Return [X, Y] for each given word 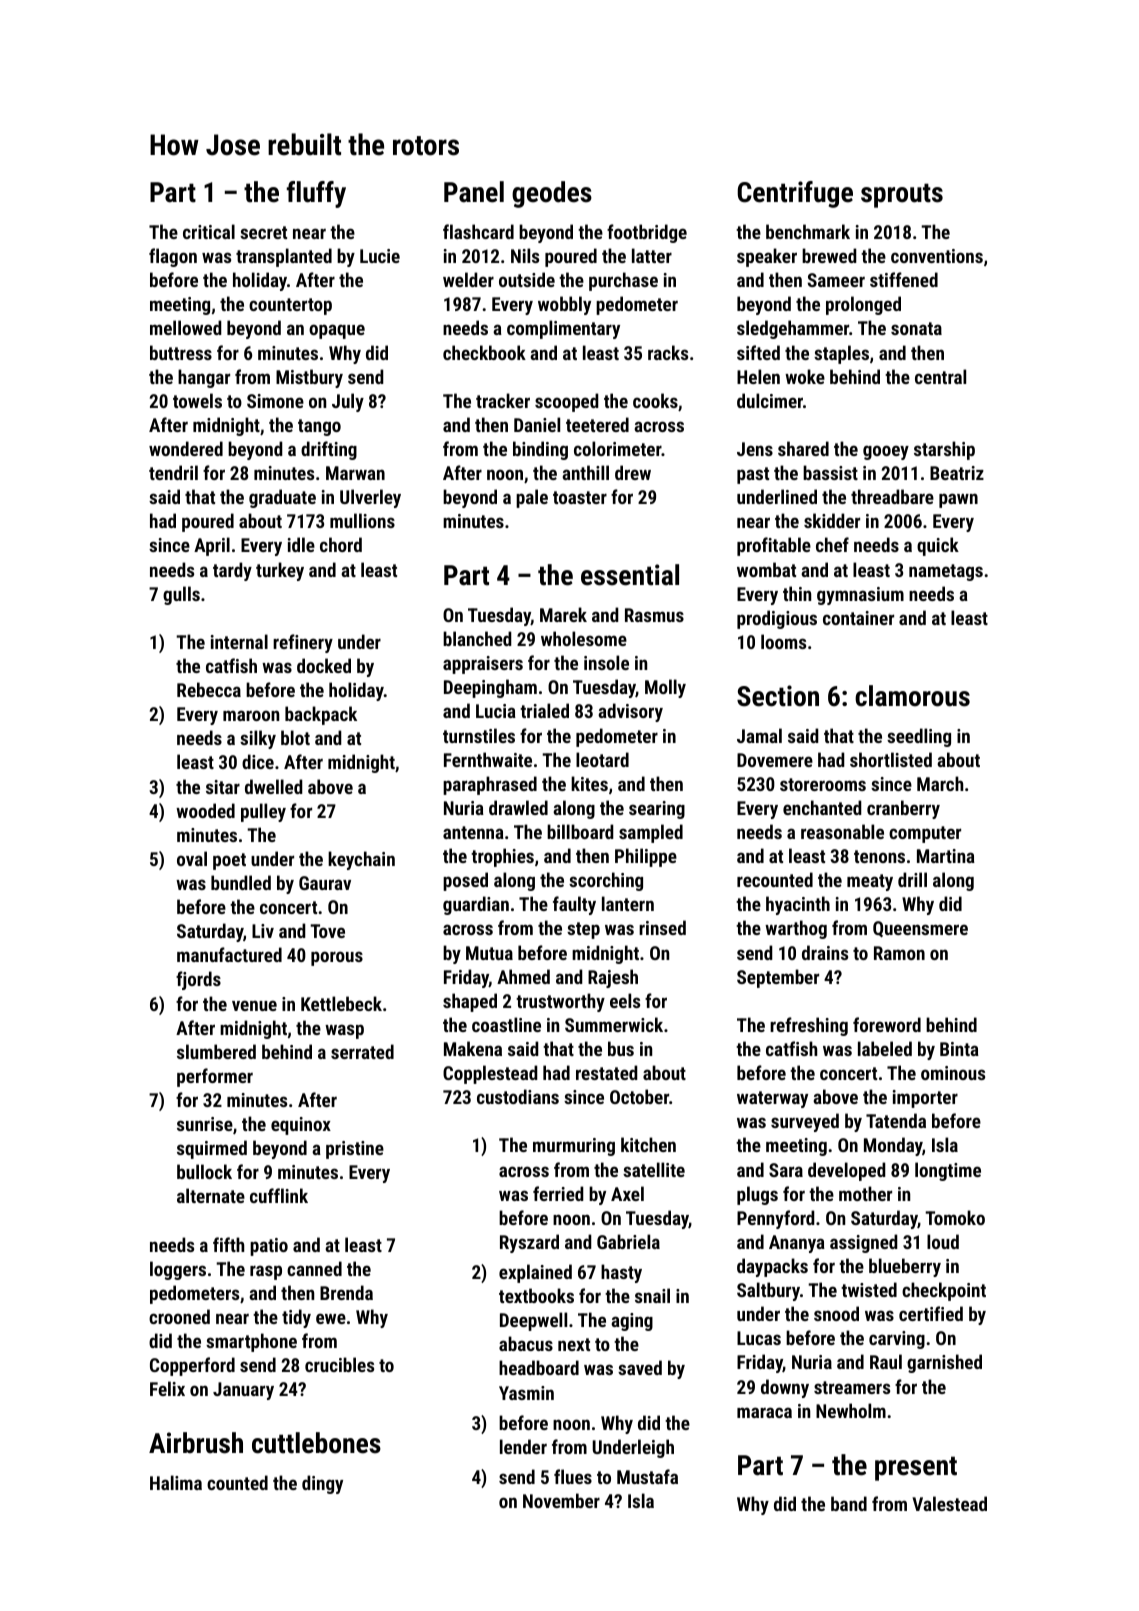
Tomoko [955, 1217]
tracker [503, 400]
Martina [946, 856]
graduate [282, 498]
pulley [263, 812]
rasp [266, 1272]
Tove [327, 931]
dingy [322, 1484]
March [940, 783]
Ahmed [523, 976]
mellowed [186, 327]
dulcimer [770, 400]
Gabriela [628, 1241]
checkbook [484, 352]
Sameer [836, 280]
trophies [502, 857]
